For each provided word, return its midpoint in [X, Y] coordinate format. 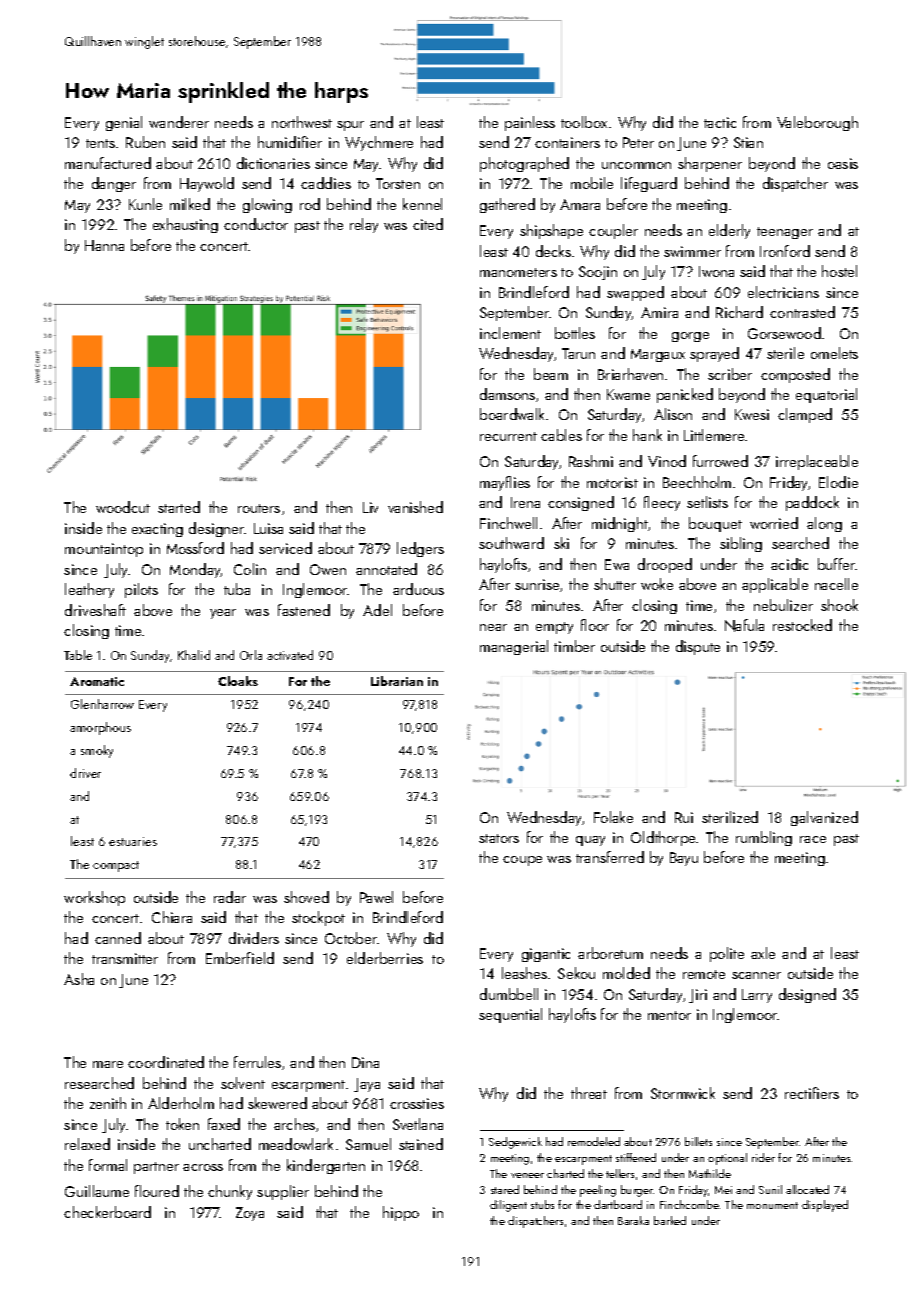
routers [259, 508]
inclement [510, 333]
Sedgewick [515, 1143]
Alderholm [181, 1103]
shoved [306, 897]
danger [114, 184]
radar [230, 897]
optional [727, 1159]
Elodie [838, 482]
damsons [507, 394]
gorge [690, 337]
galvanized [824, 818]
